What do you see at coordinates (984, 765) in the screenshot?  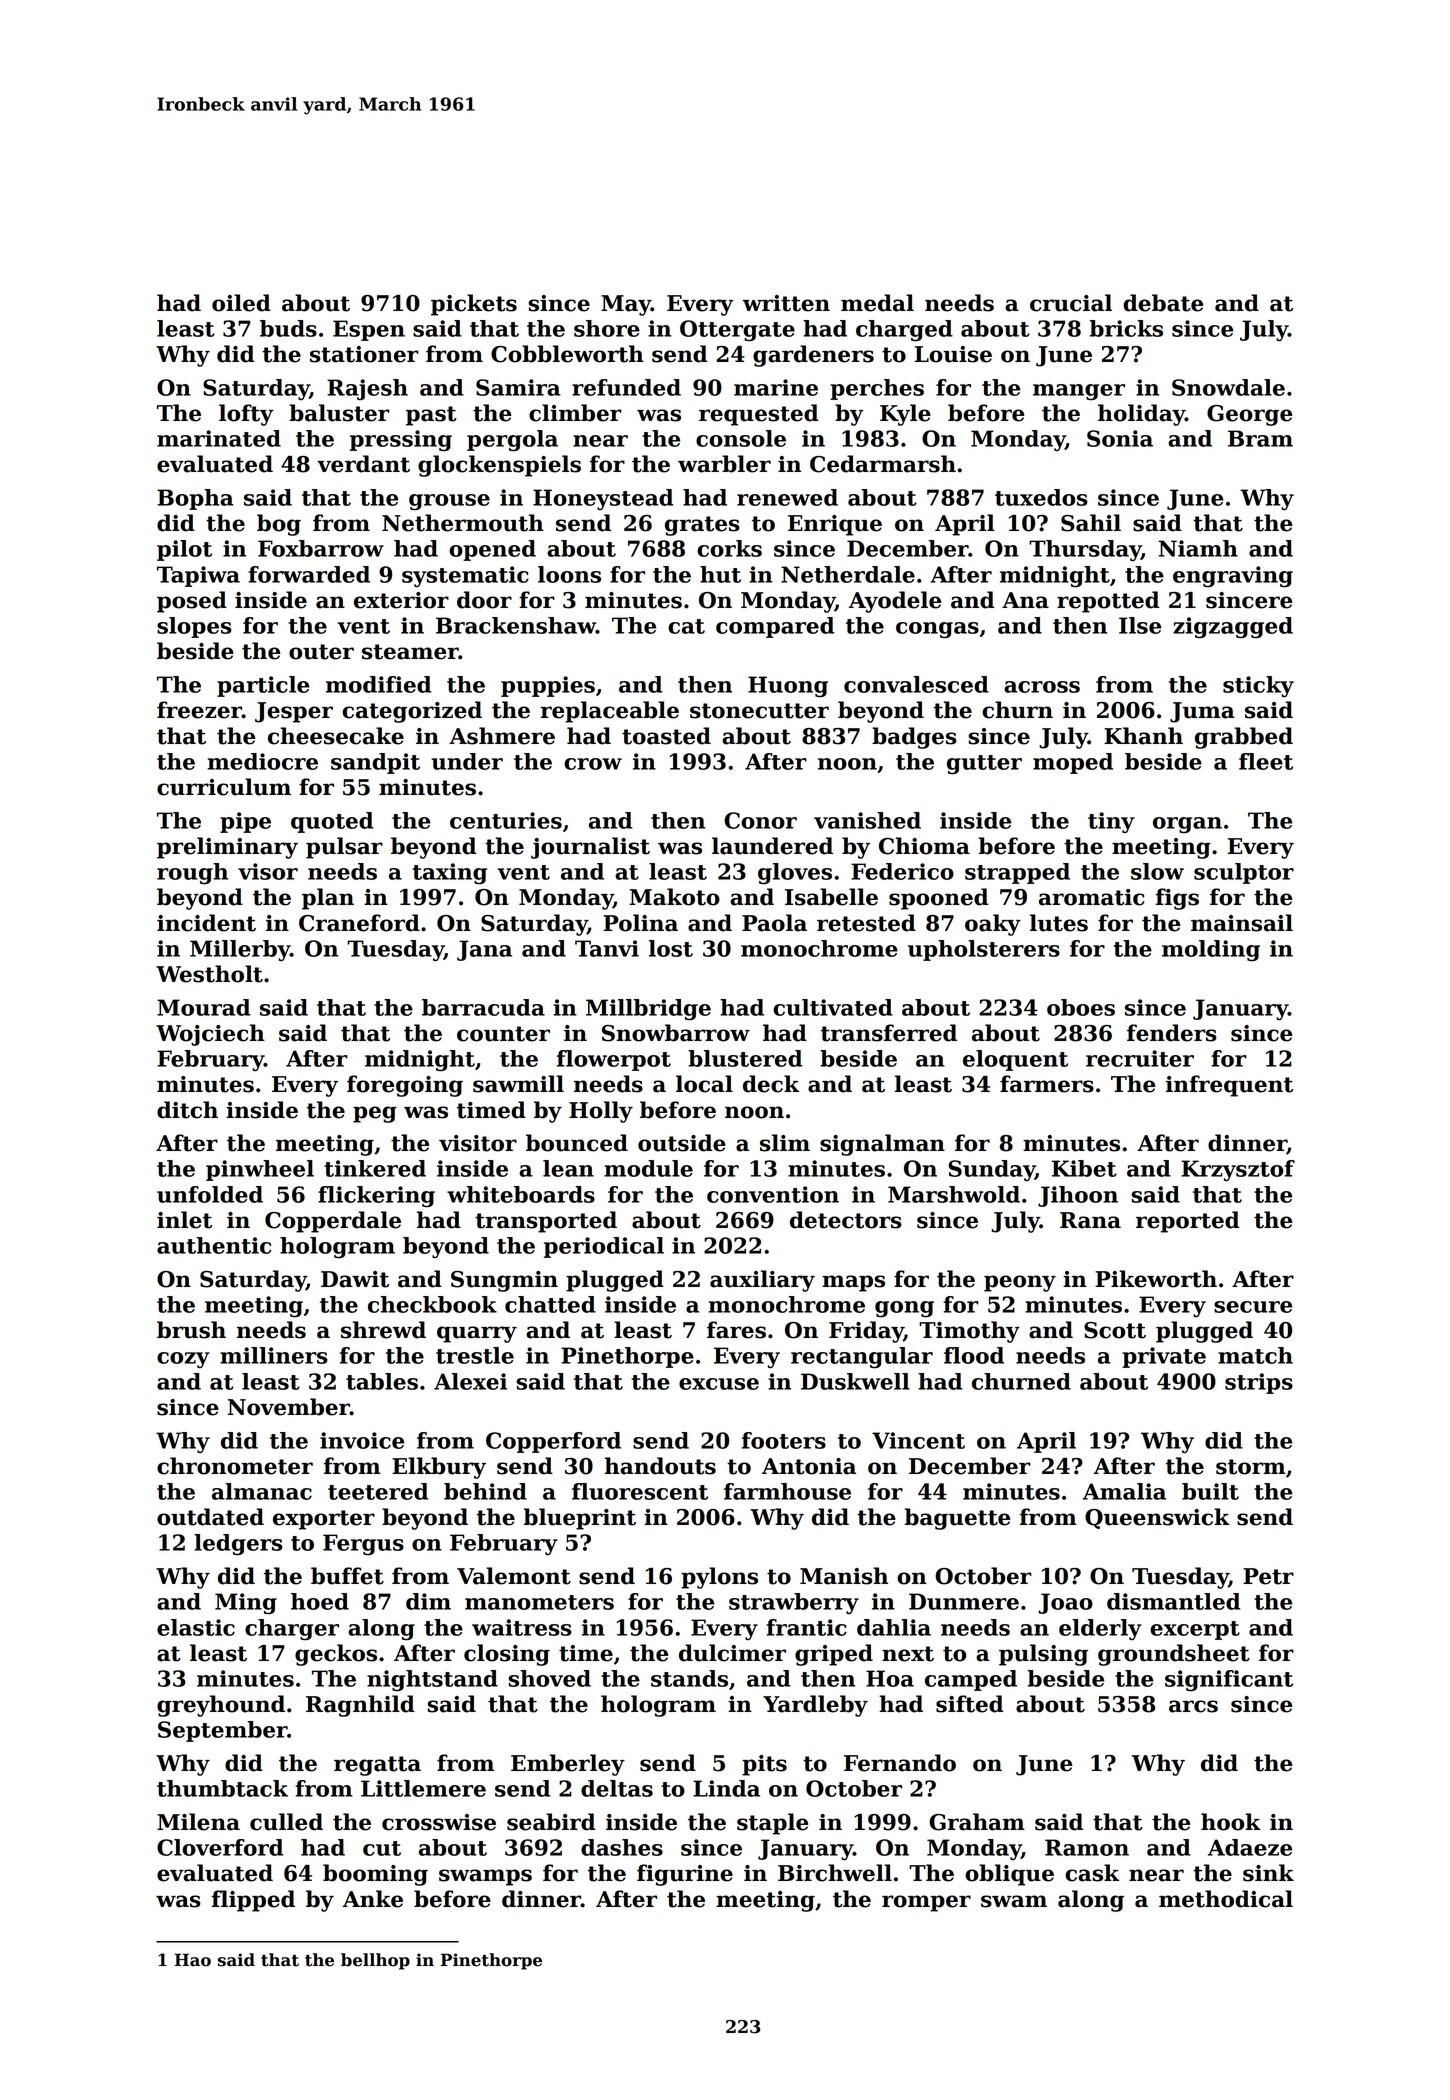 I see `gutter` at bounding box center [984, 765].
